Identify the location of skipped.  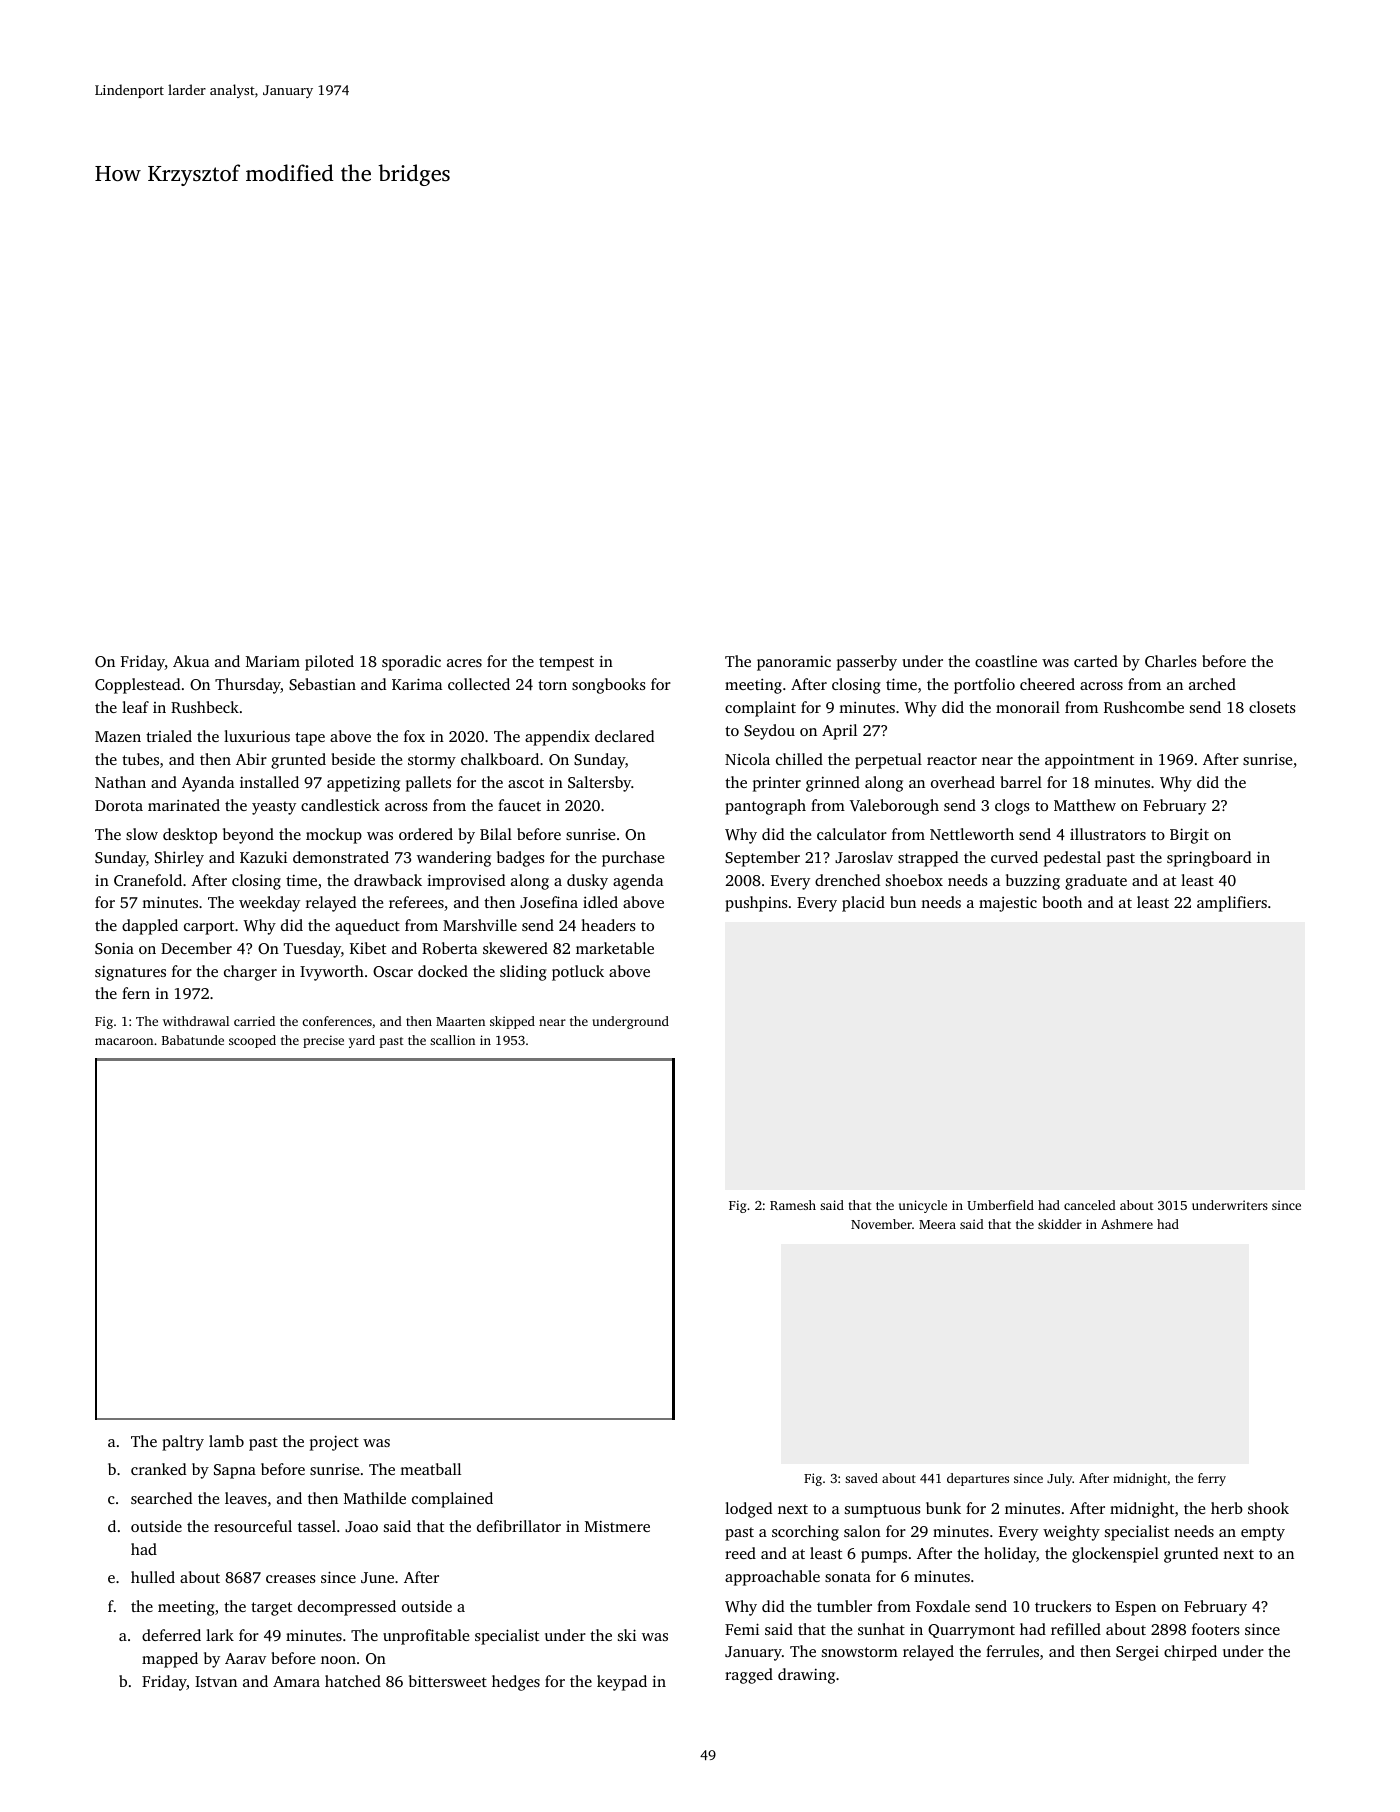
(512, 1022).
